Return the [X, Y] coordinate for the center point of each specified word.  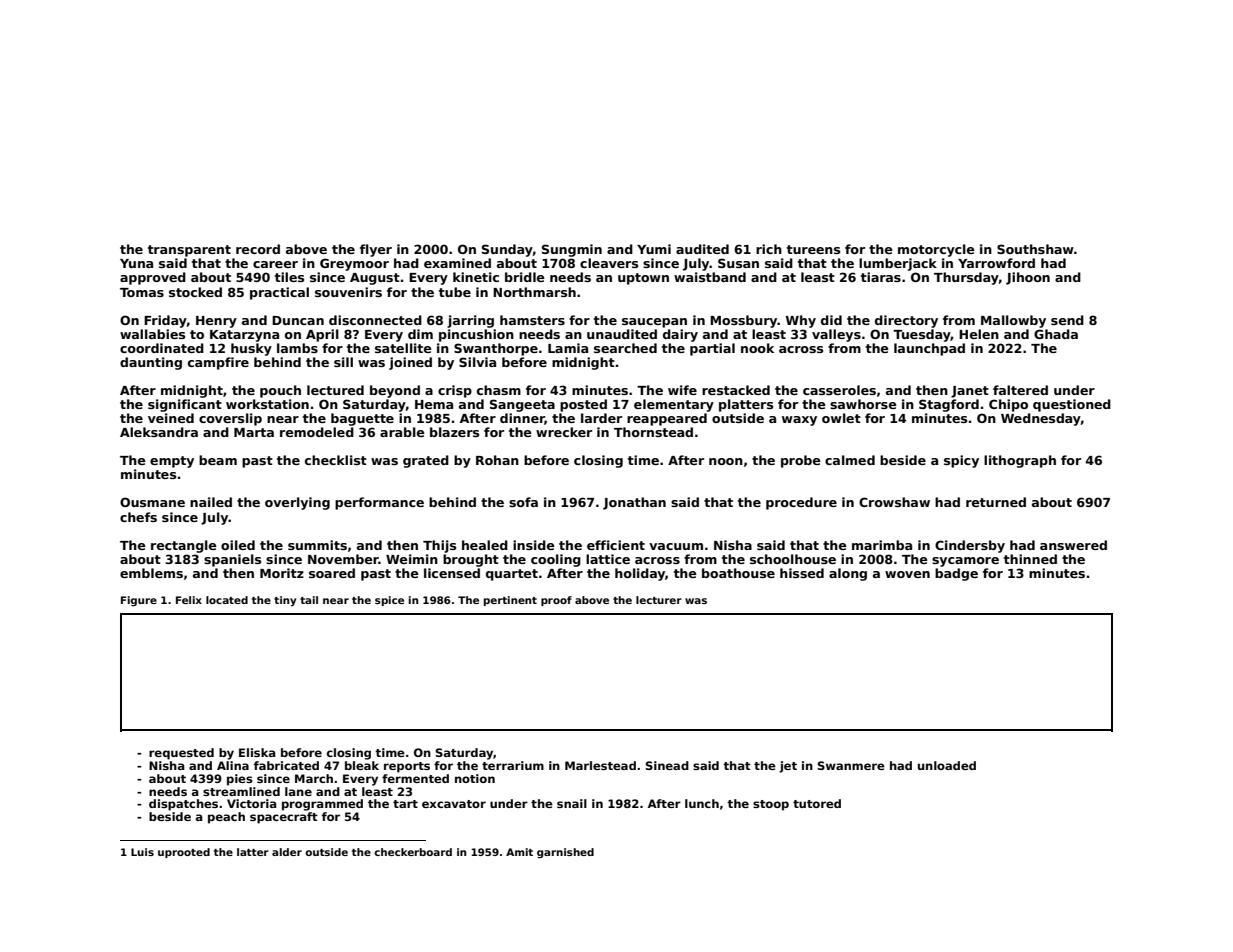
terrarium [513, 765]
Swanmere [851, 765]
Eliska [257, 752]
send [1067, 320]
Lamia [568, 348]
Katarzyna [244, 336]
